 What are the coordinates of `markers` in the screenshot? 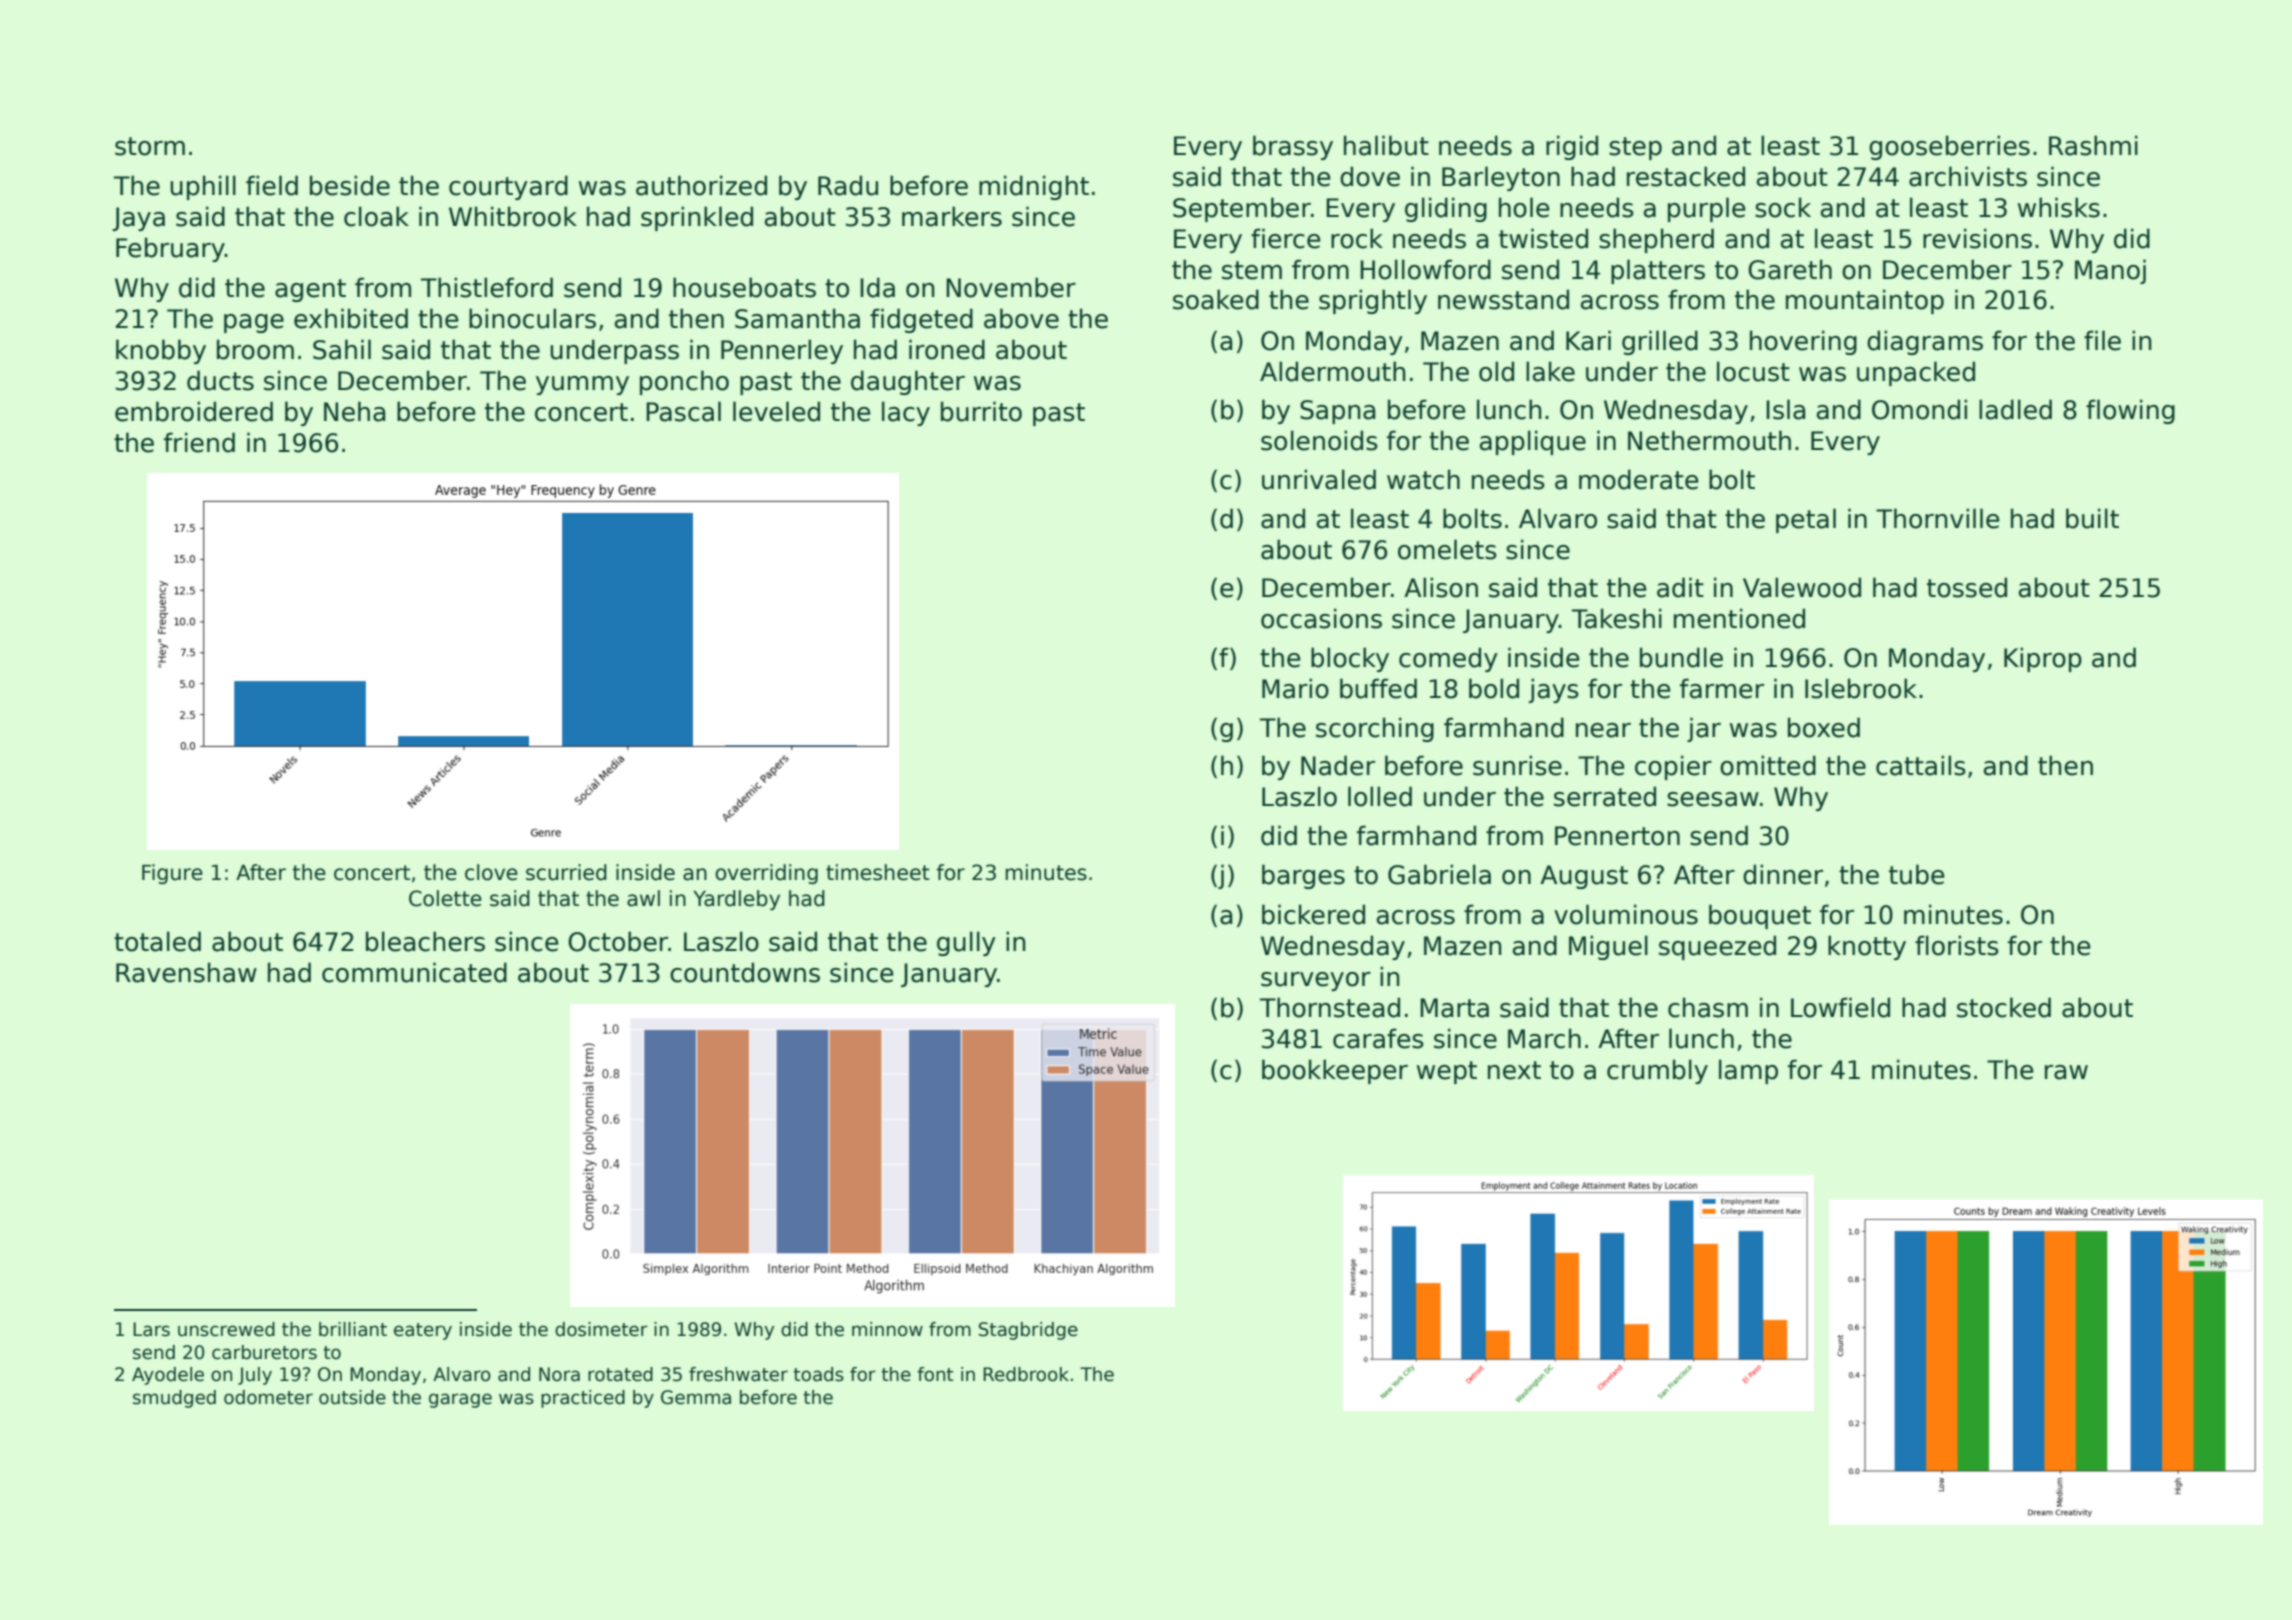 It's located at (952, 216).
